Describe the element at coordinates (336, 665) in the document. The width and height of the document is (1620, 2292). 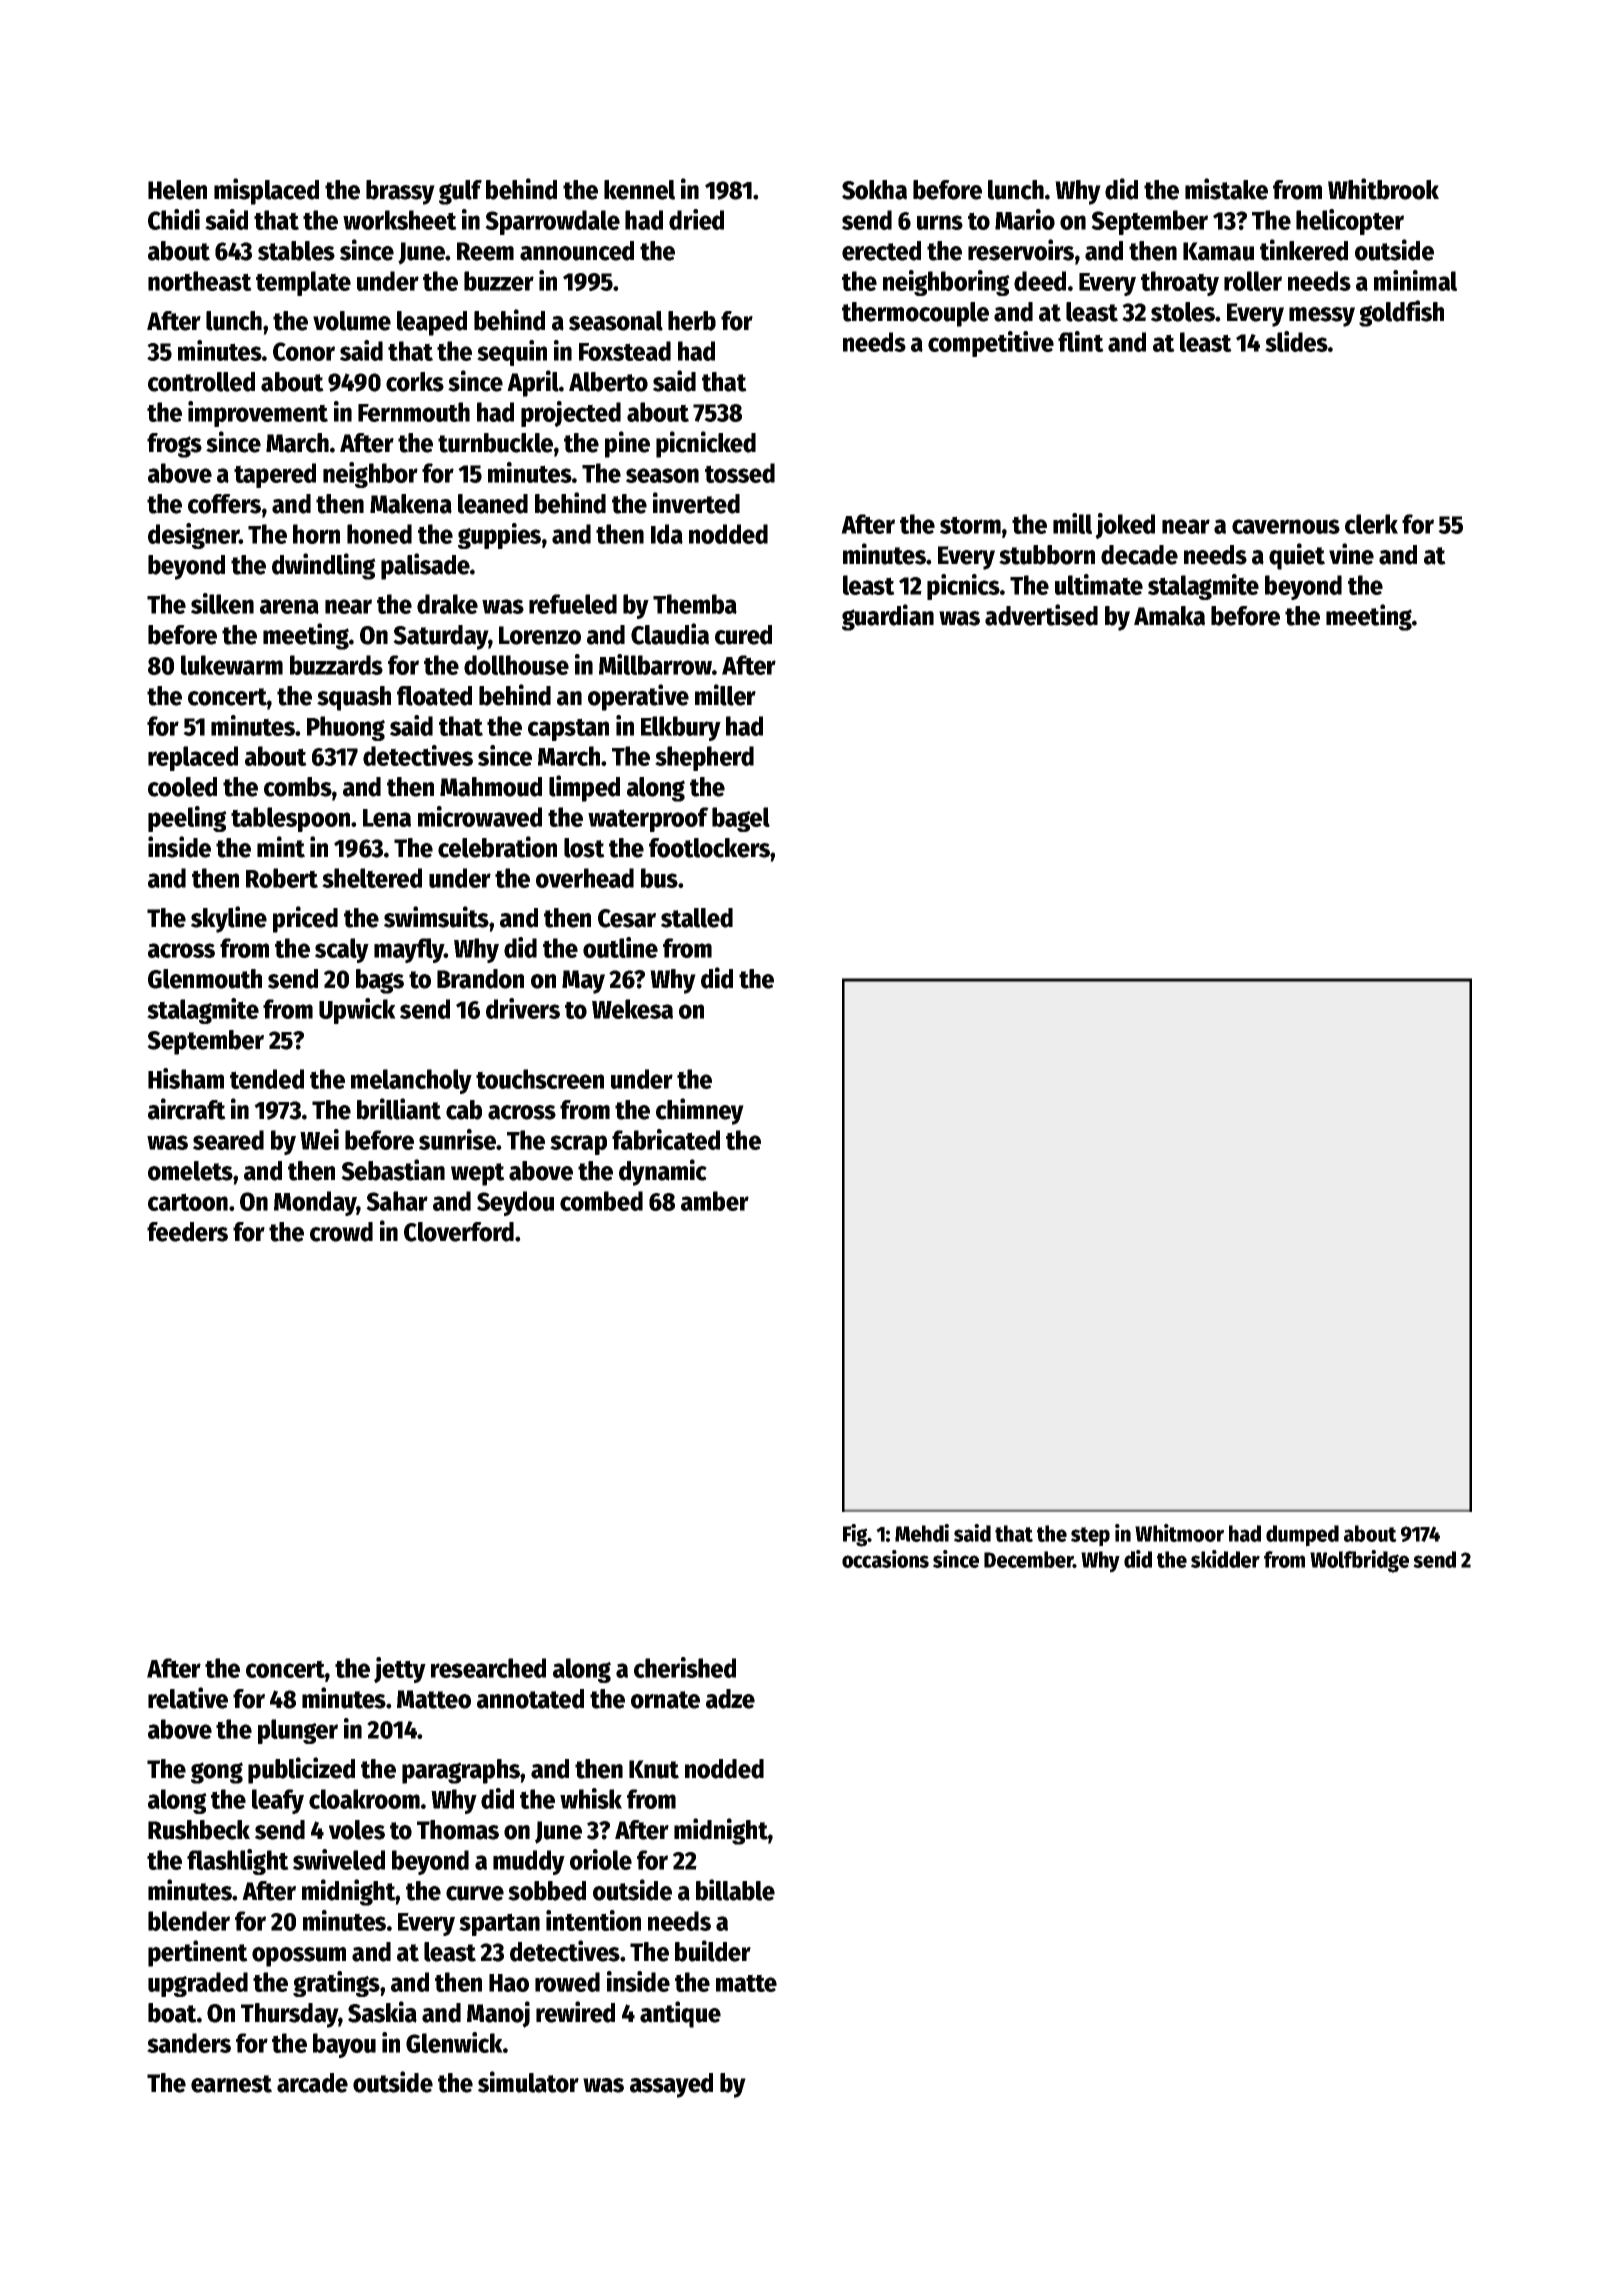
I see `buzzards` at that location.
